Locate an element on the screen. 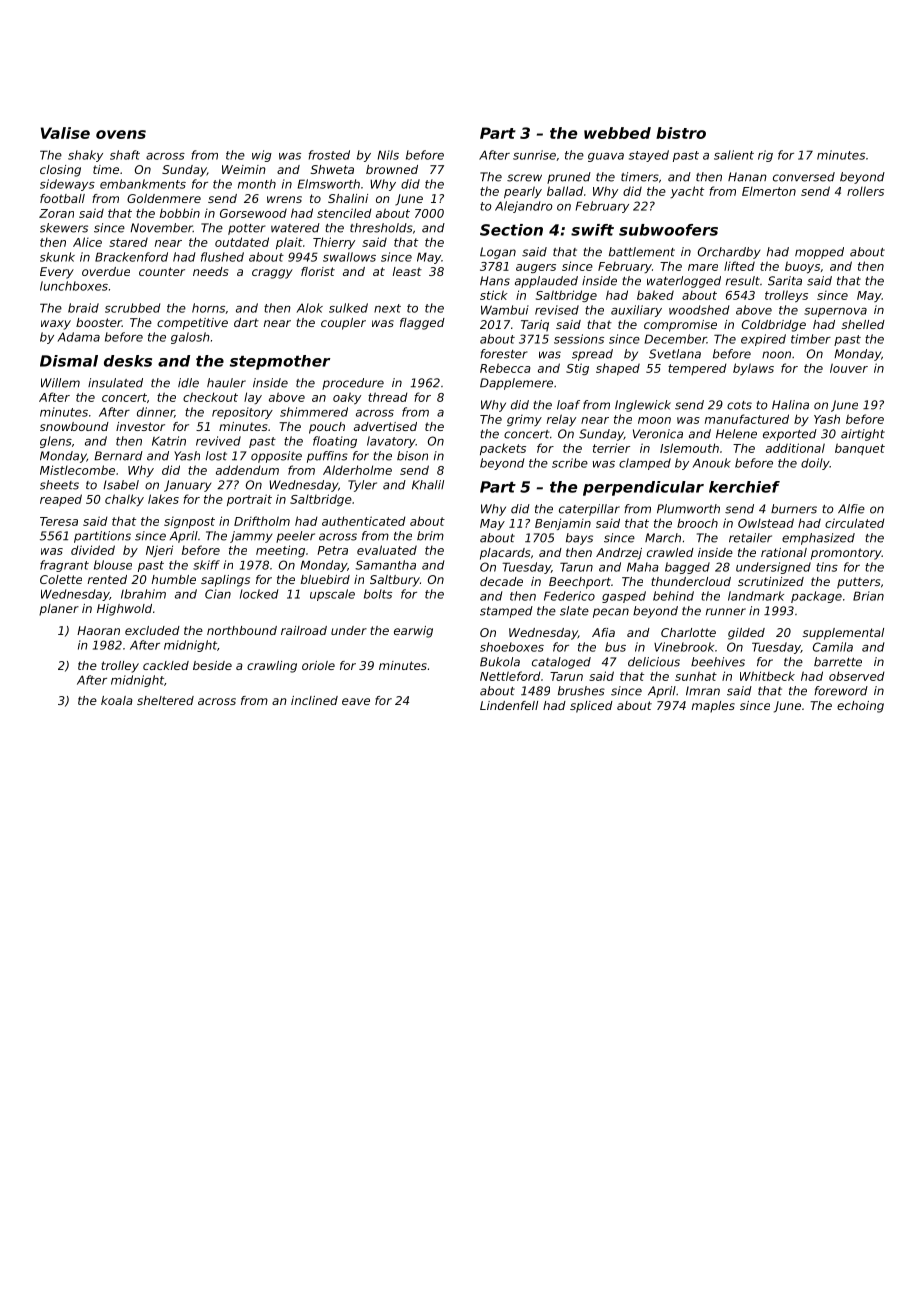  supernova is located at coordinates (835, 312).
